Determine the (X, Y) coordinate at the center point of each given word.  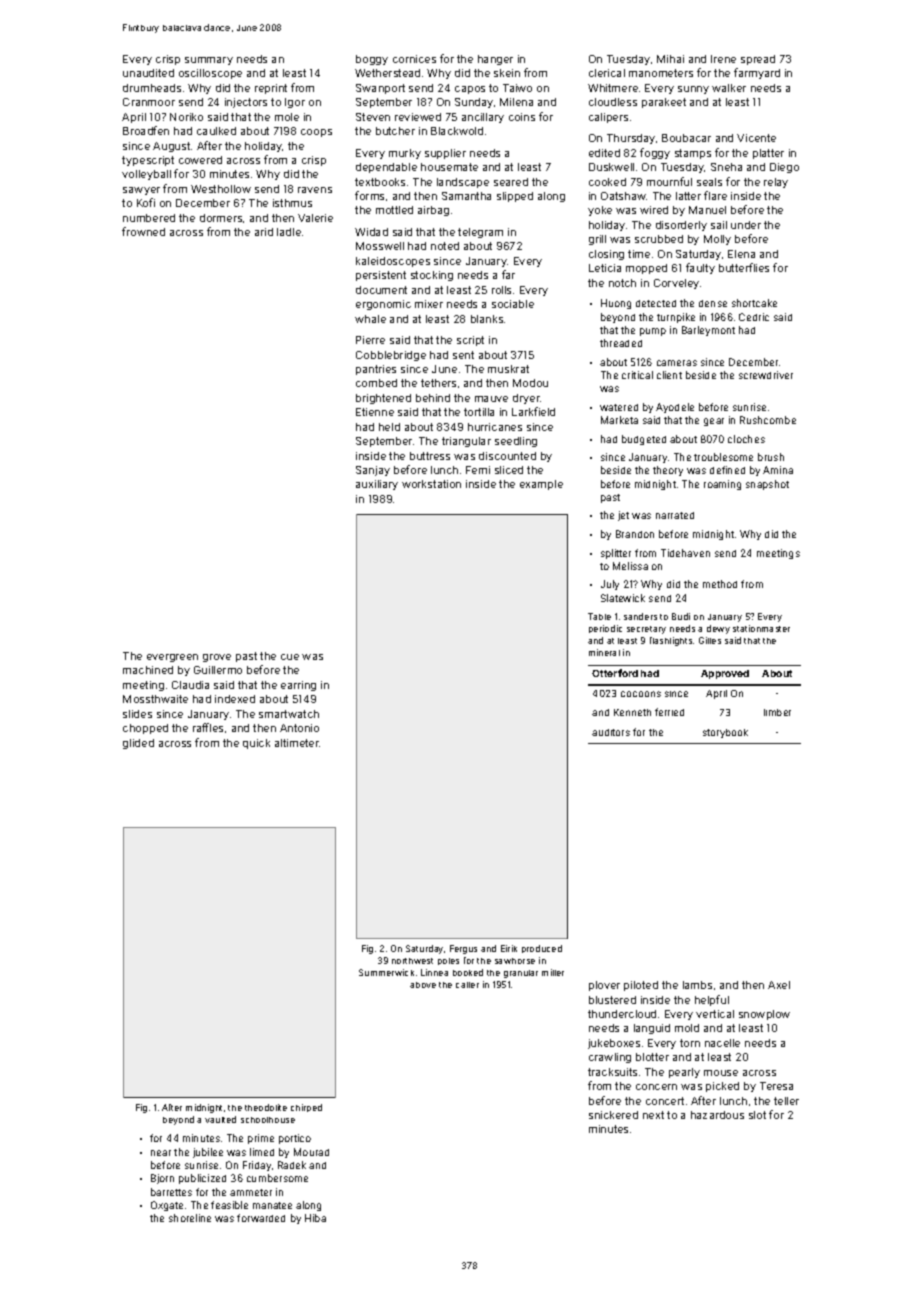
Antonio (299, 728)
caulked (216, 131)
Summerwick (386, 972)
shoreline (190, 1218)
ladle (289, 232)
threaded (621, 343)
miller (553, 972)
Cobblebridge (391, 356)
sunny (693, 90)
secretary (646, 630)
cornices (414, 59)
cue (290, 657)
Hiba (315, 1218)
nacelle (722, 1043)
